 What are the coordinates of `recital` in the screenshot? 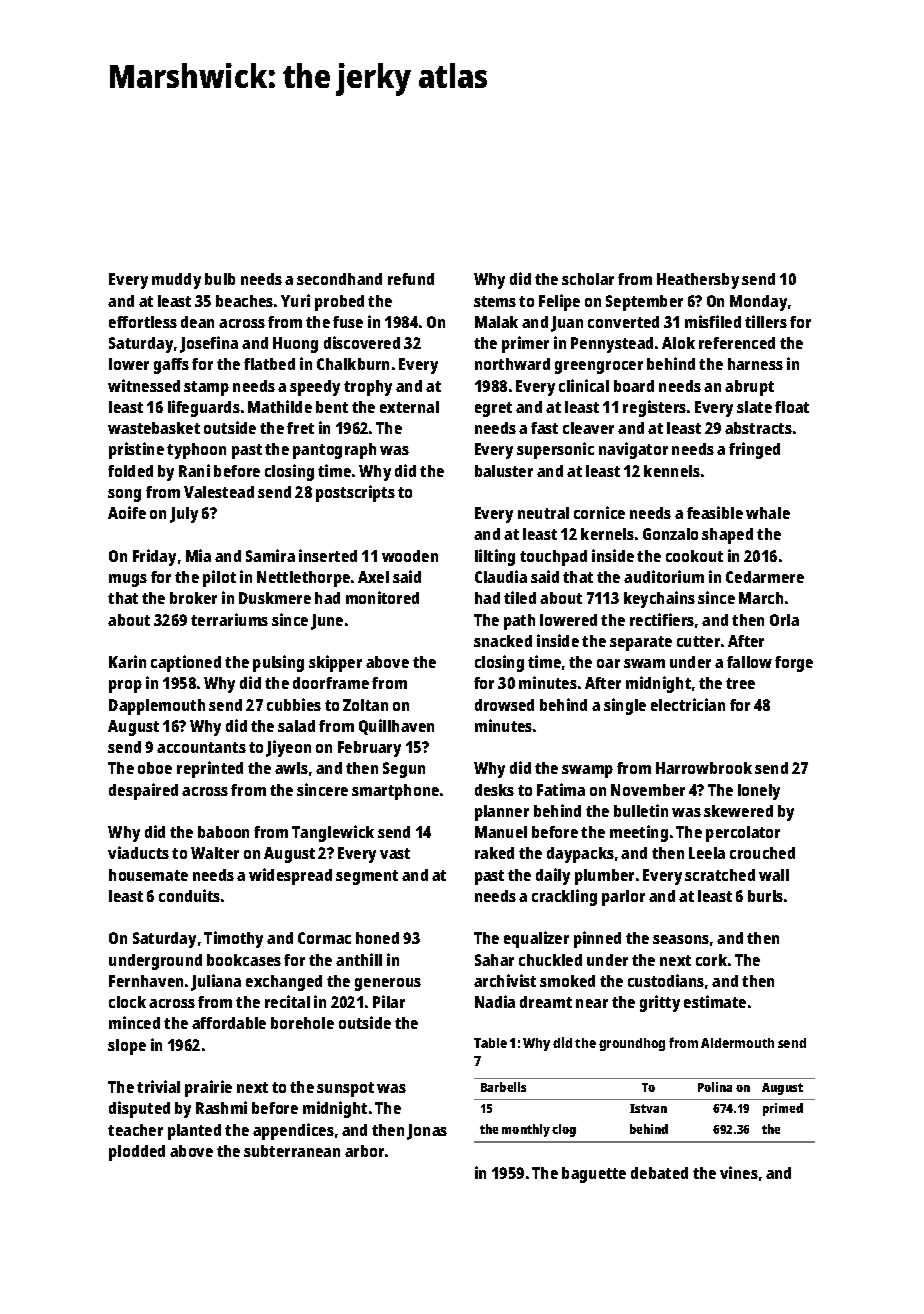 It's located at (287, 1001).
